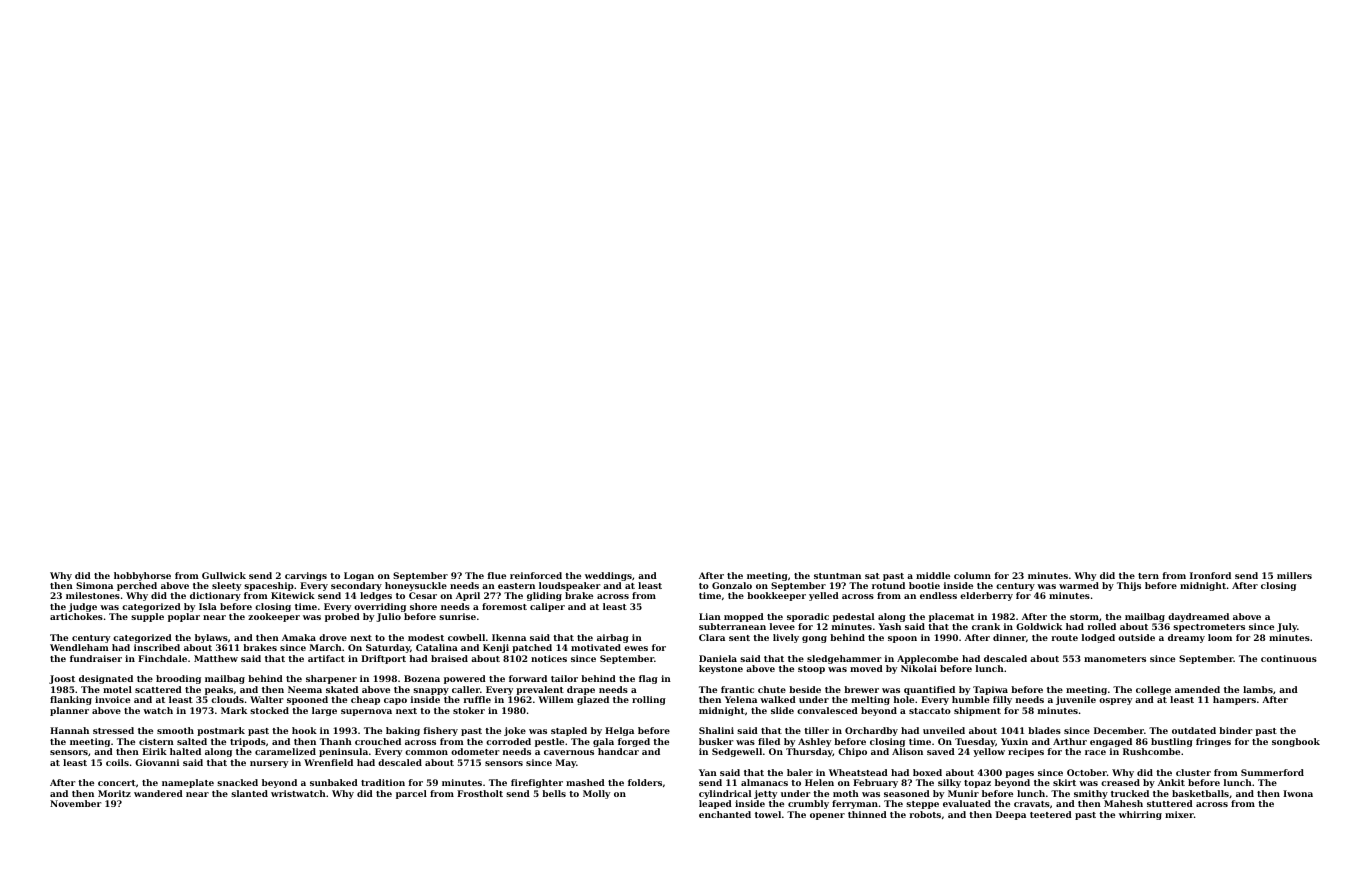 The height and width of the image is (887, 1372). Describe the element at coordinates (426, 752) in the image. I see `common` at that location.
